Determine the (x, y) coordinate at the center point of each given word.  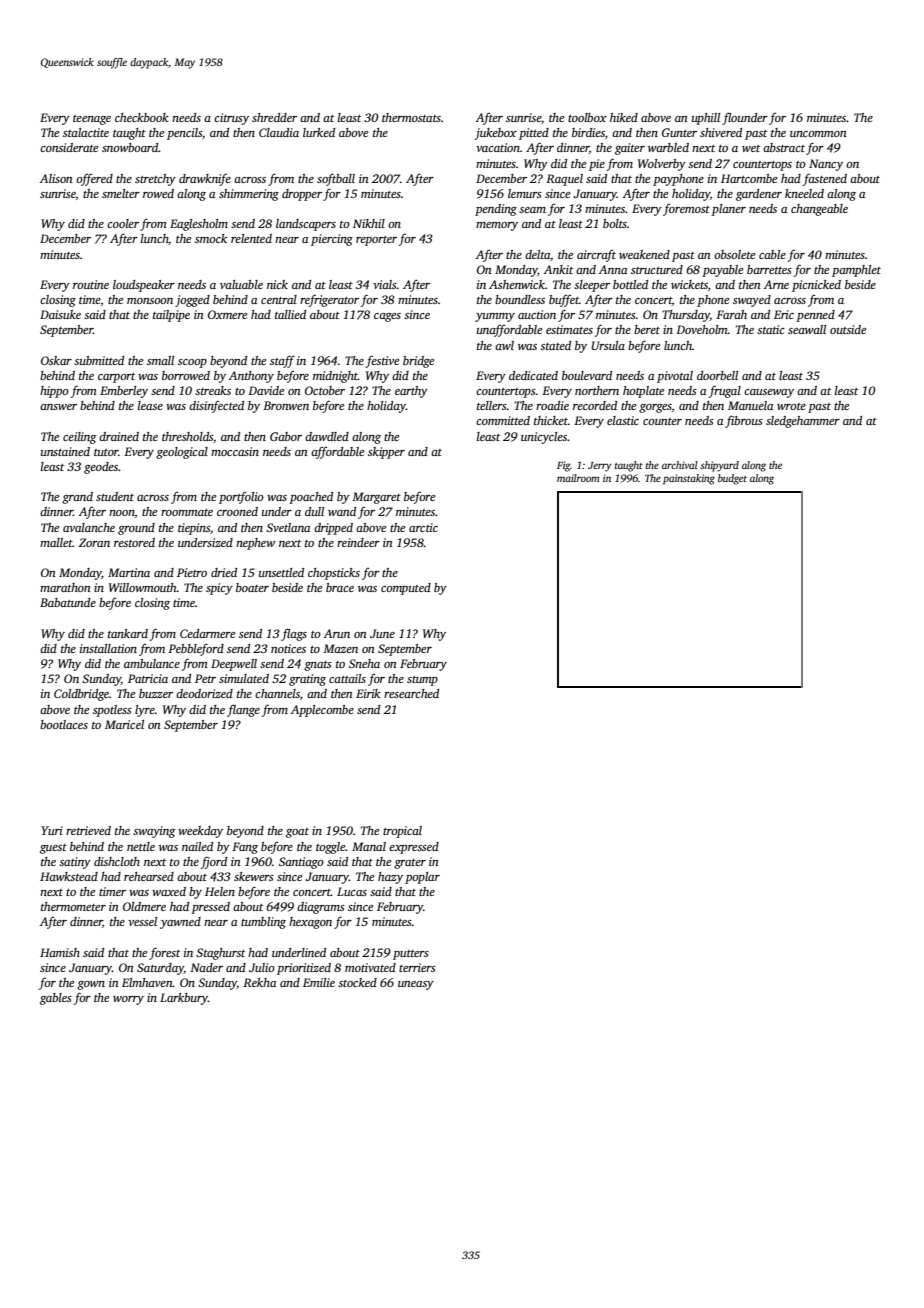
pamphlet (856, 271)
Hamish (60, 952)
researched (411, 693)
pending (496, 210)
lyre (145, 711)
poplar (422, 878)
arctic (423, 527)
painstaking (689, 479)
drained (119, 436)
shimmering (249, 195)
